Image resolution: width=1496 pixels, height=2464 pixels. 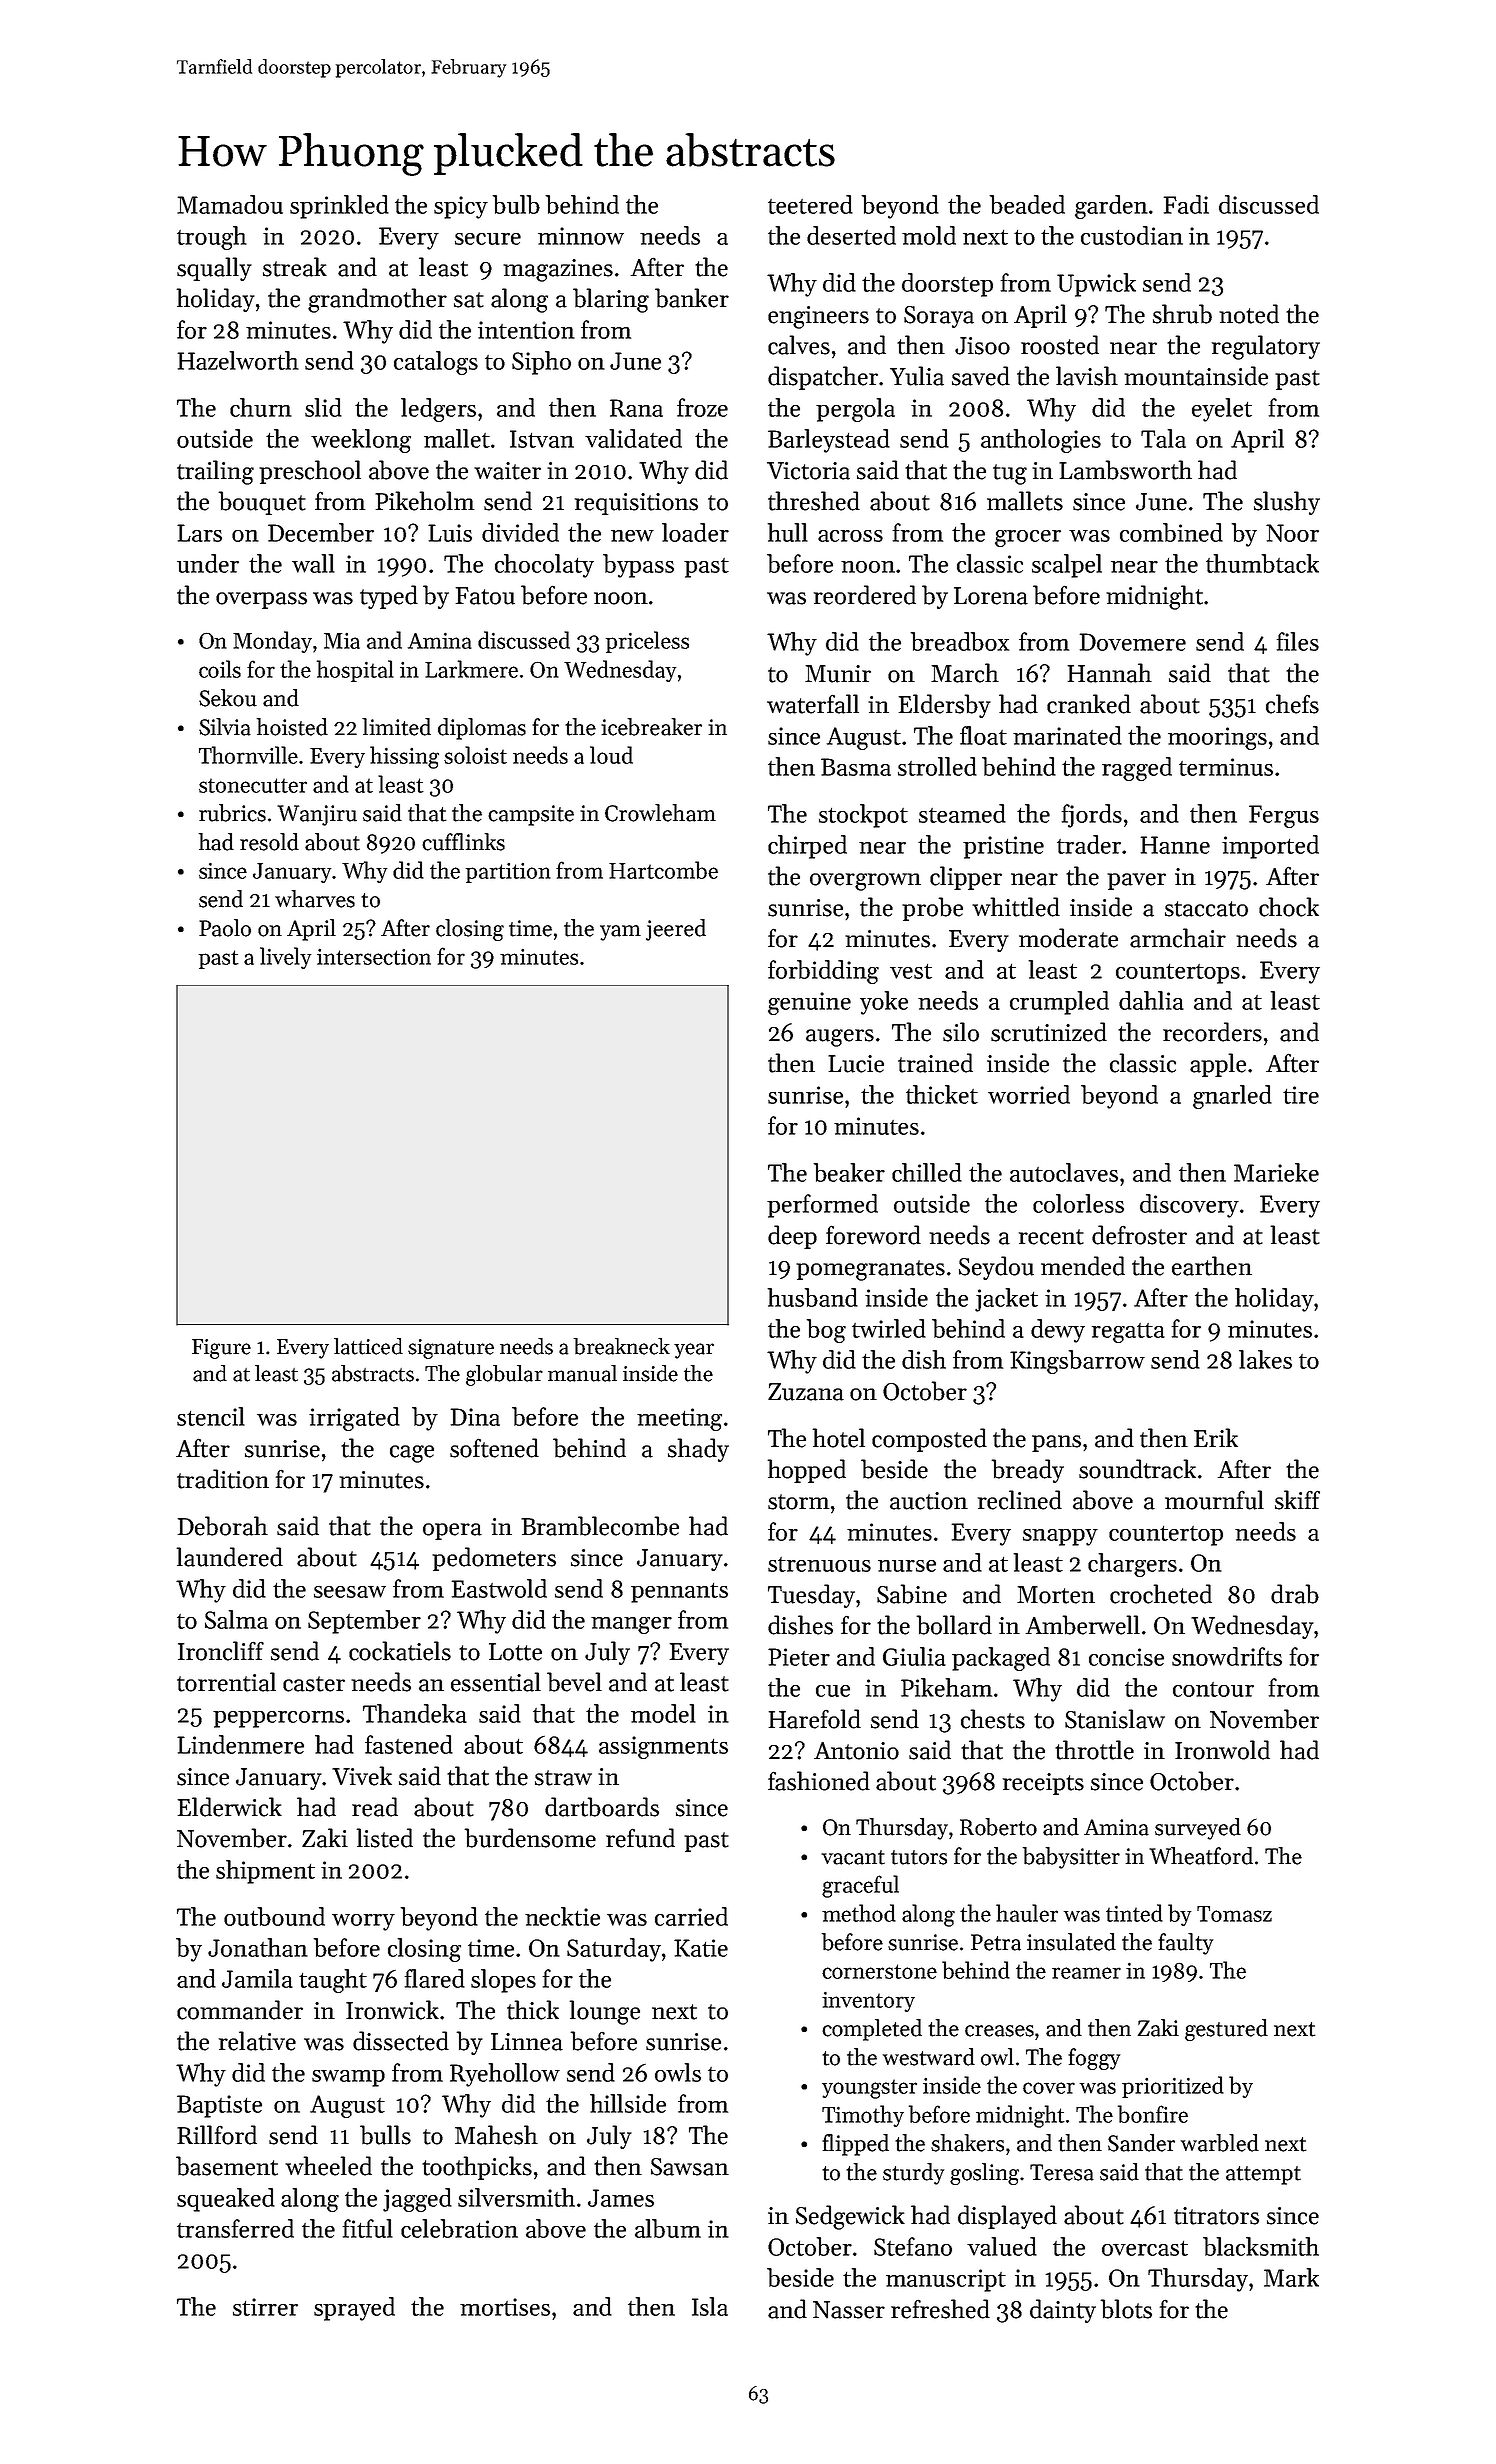 What do you see at coordinates (1186, 204) in the screenshot?
I see `Fadi` at bounding box center [1186, 204].
